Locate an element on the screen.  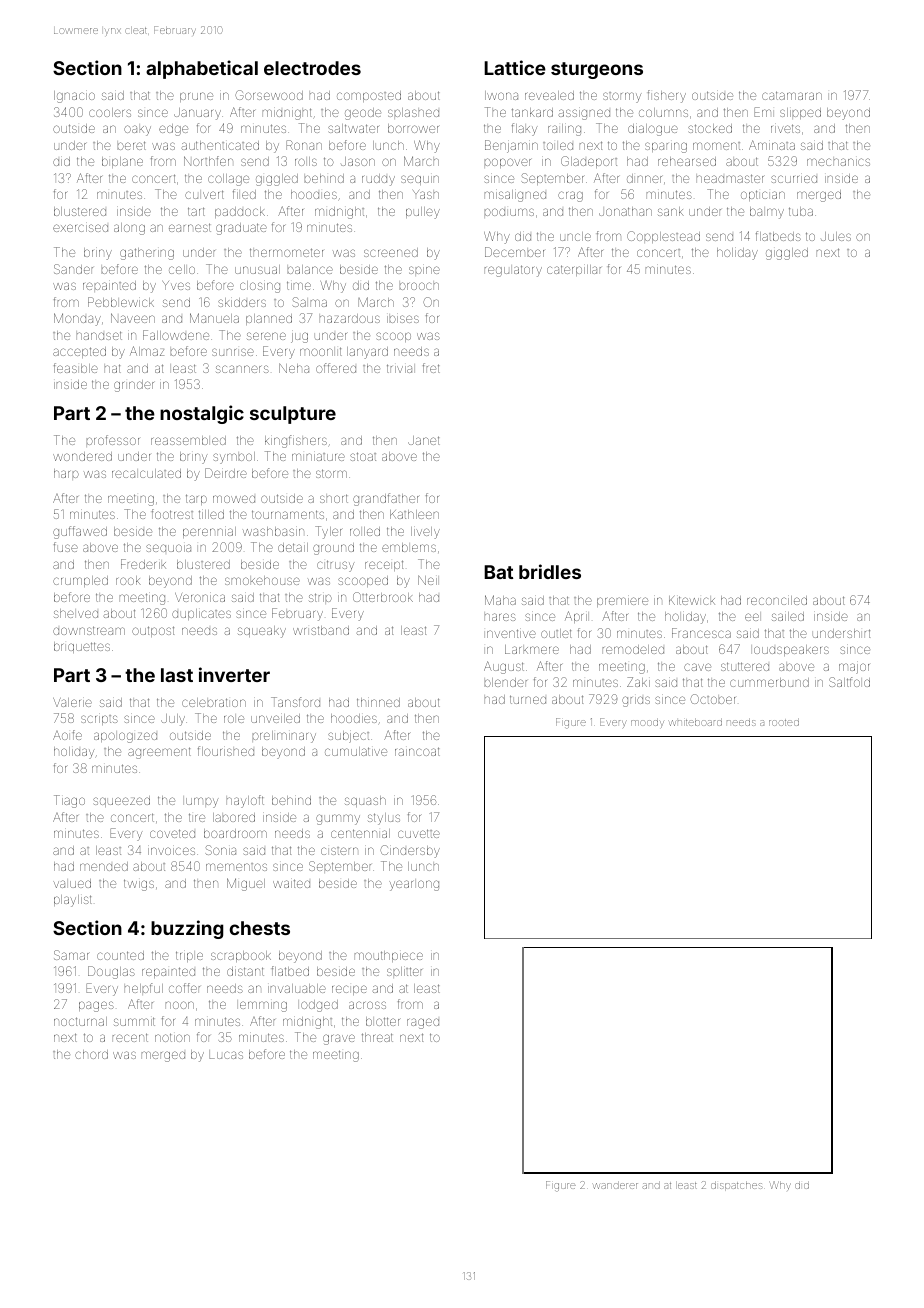
Saltfold is located at coordinates (849, 682).
